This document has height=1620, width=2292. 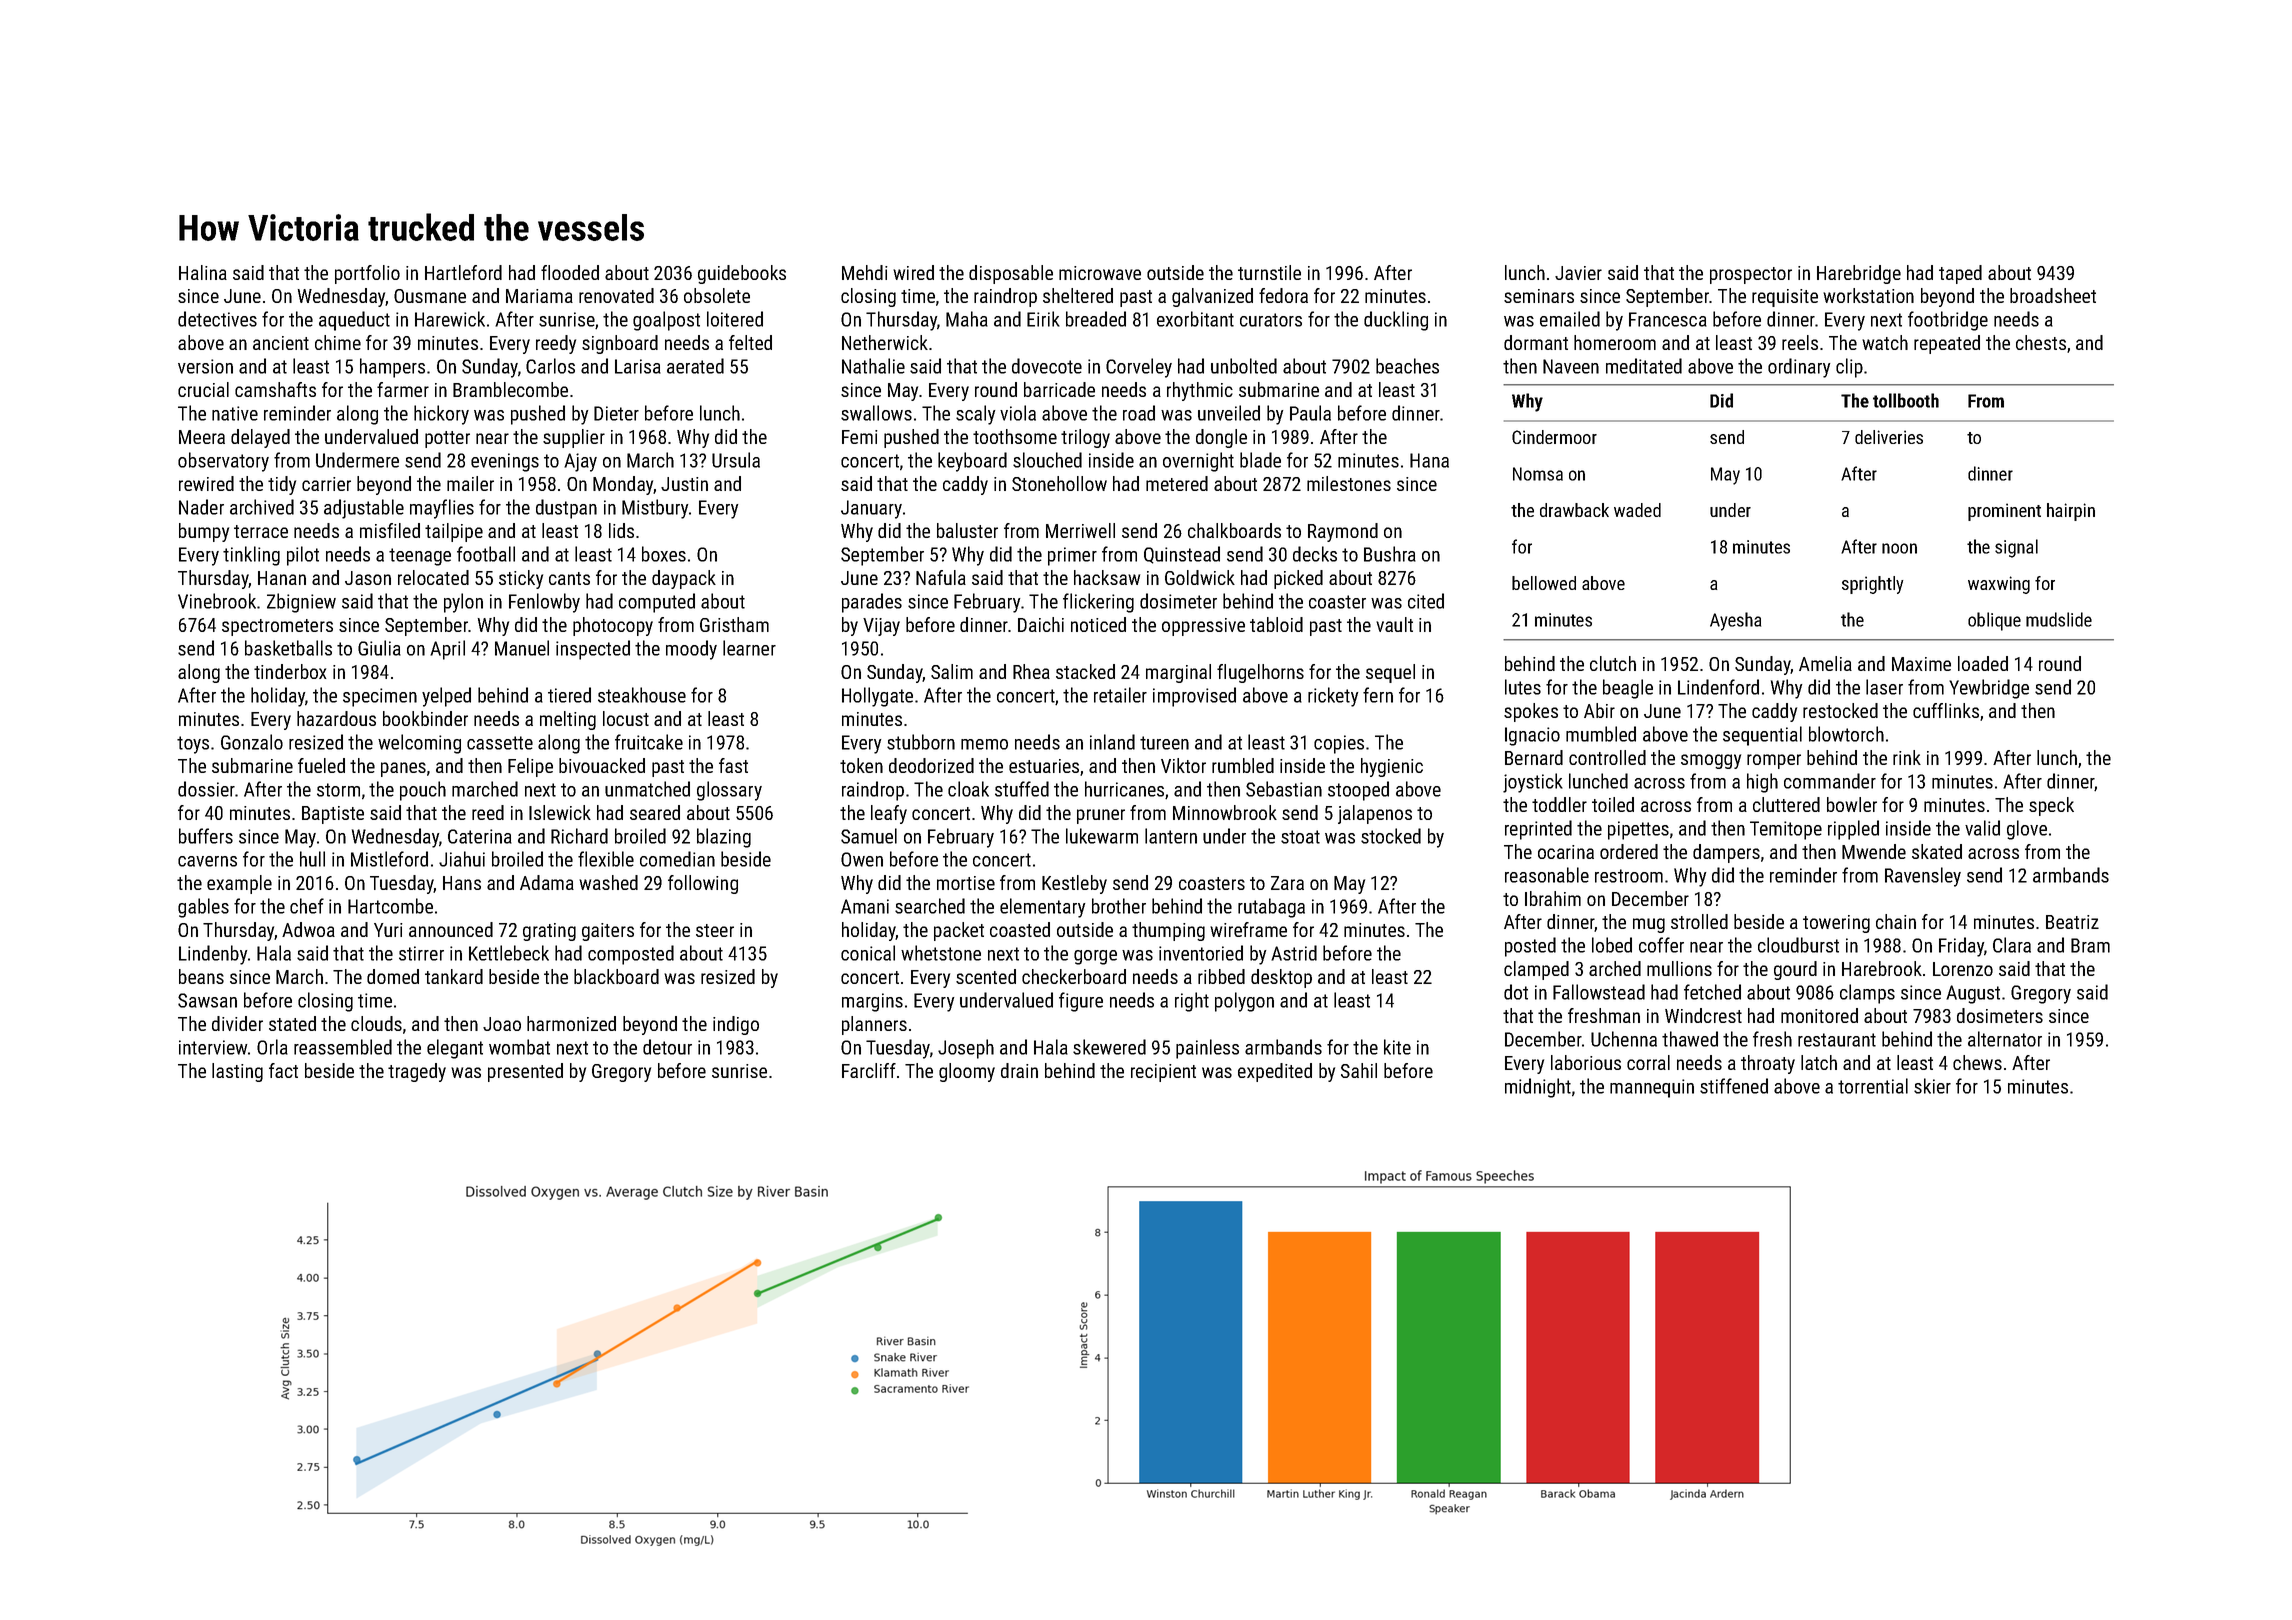 What do you see at coordinates (1392, 767) in the document?
I see `hygienic` at bounding box center [1392, 767].
